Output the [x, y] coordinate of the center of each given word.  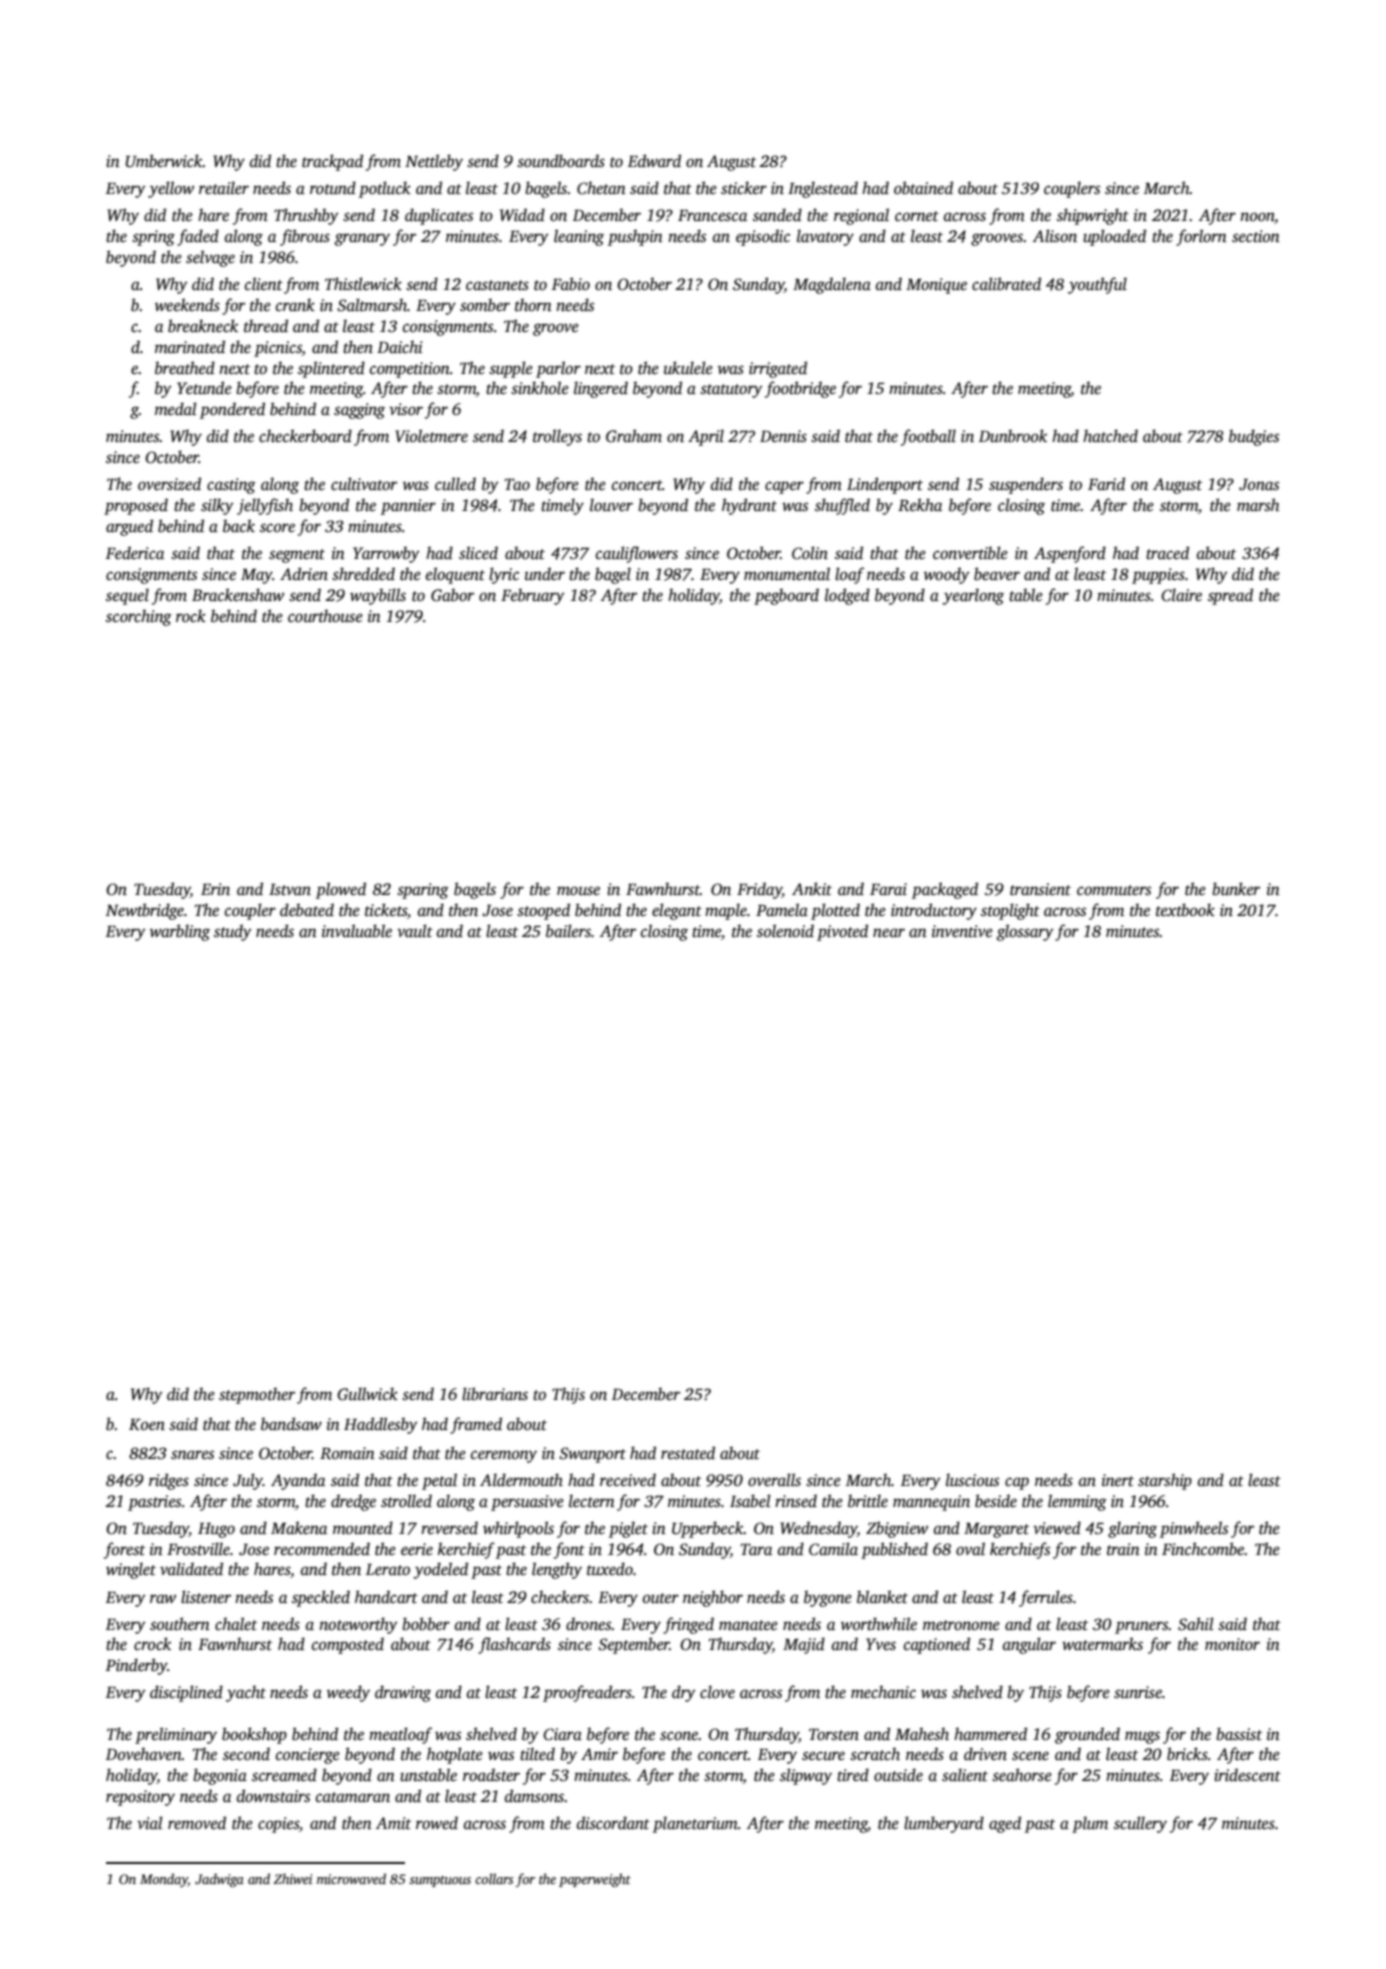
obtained [923, 188]
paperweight [595, 1880]
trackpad [332, 162]
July [248, 1481]
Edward [654, 160]
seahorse [1022, 1775]
